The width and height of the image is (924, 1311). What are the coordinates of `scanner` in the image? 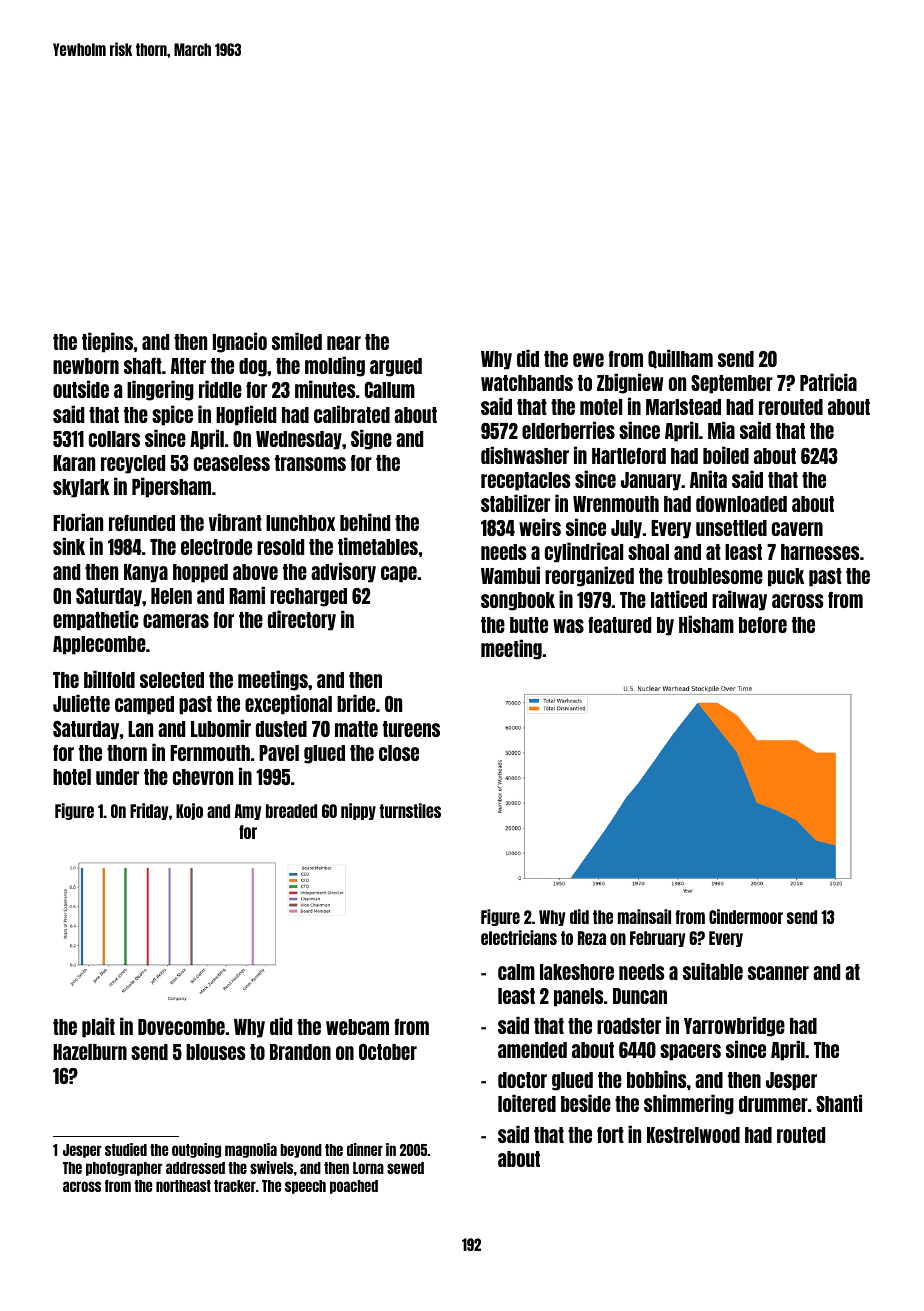 It's located at (778, 973).
